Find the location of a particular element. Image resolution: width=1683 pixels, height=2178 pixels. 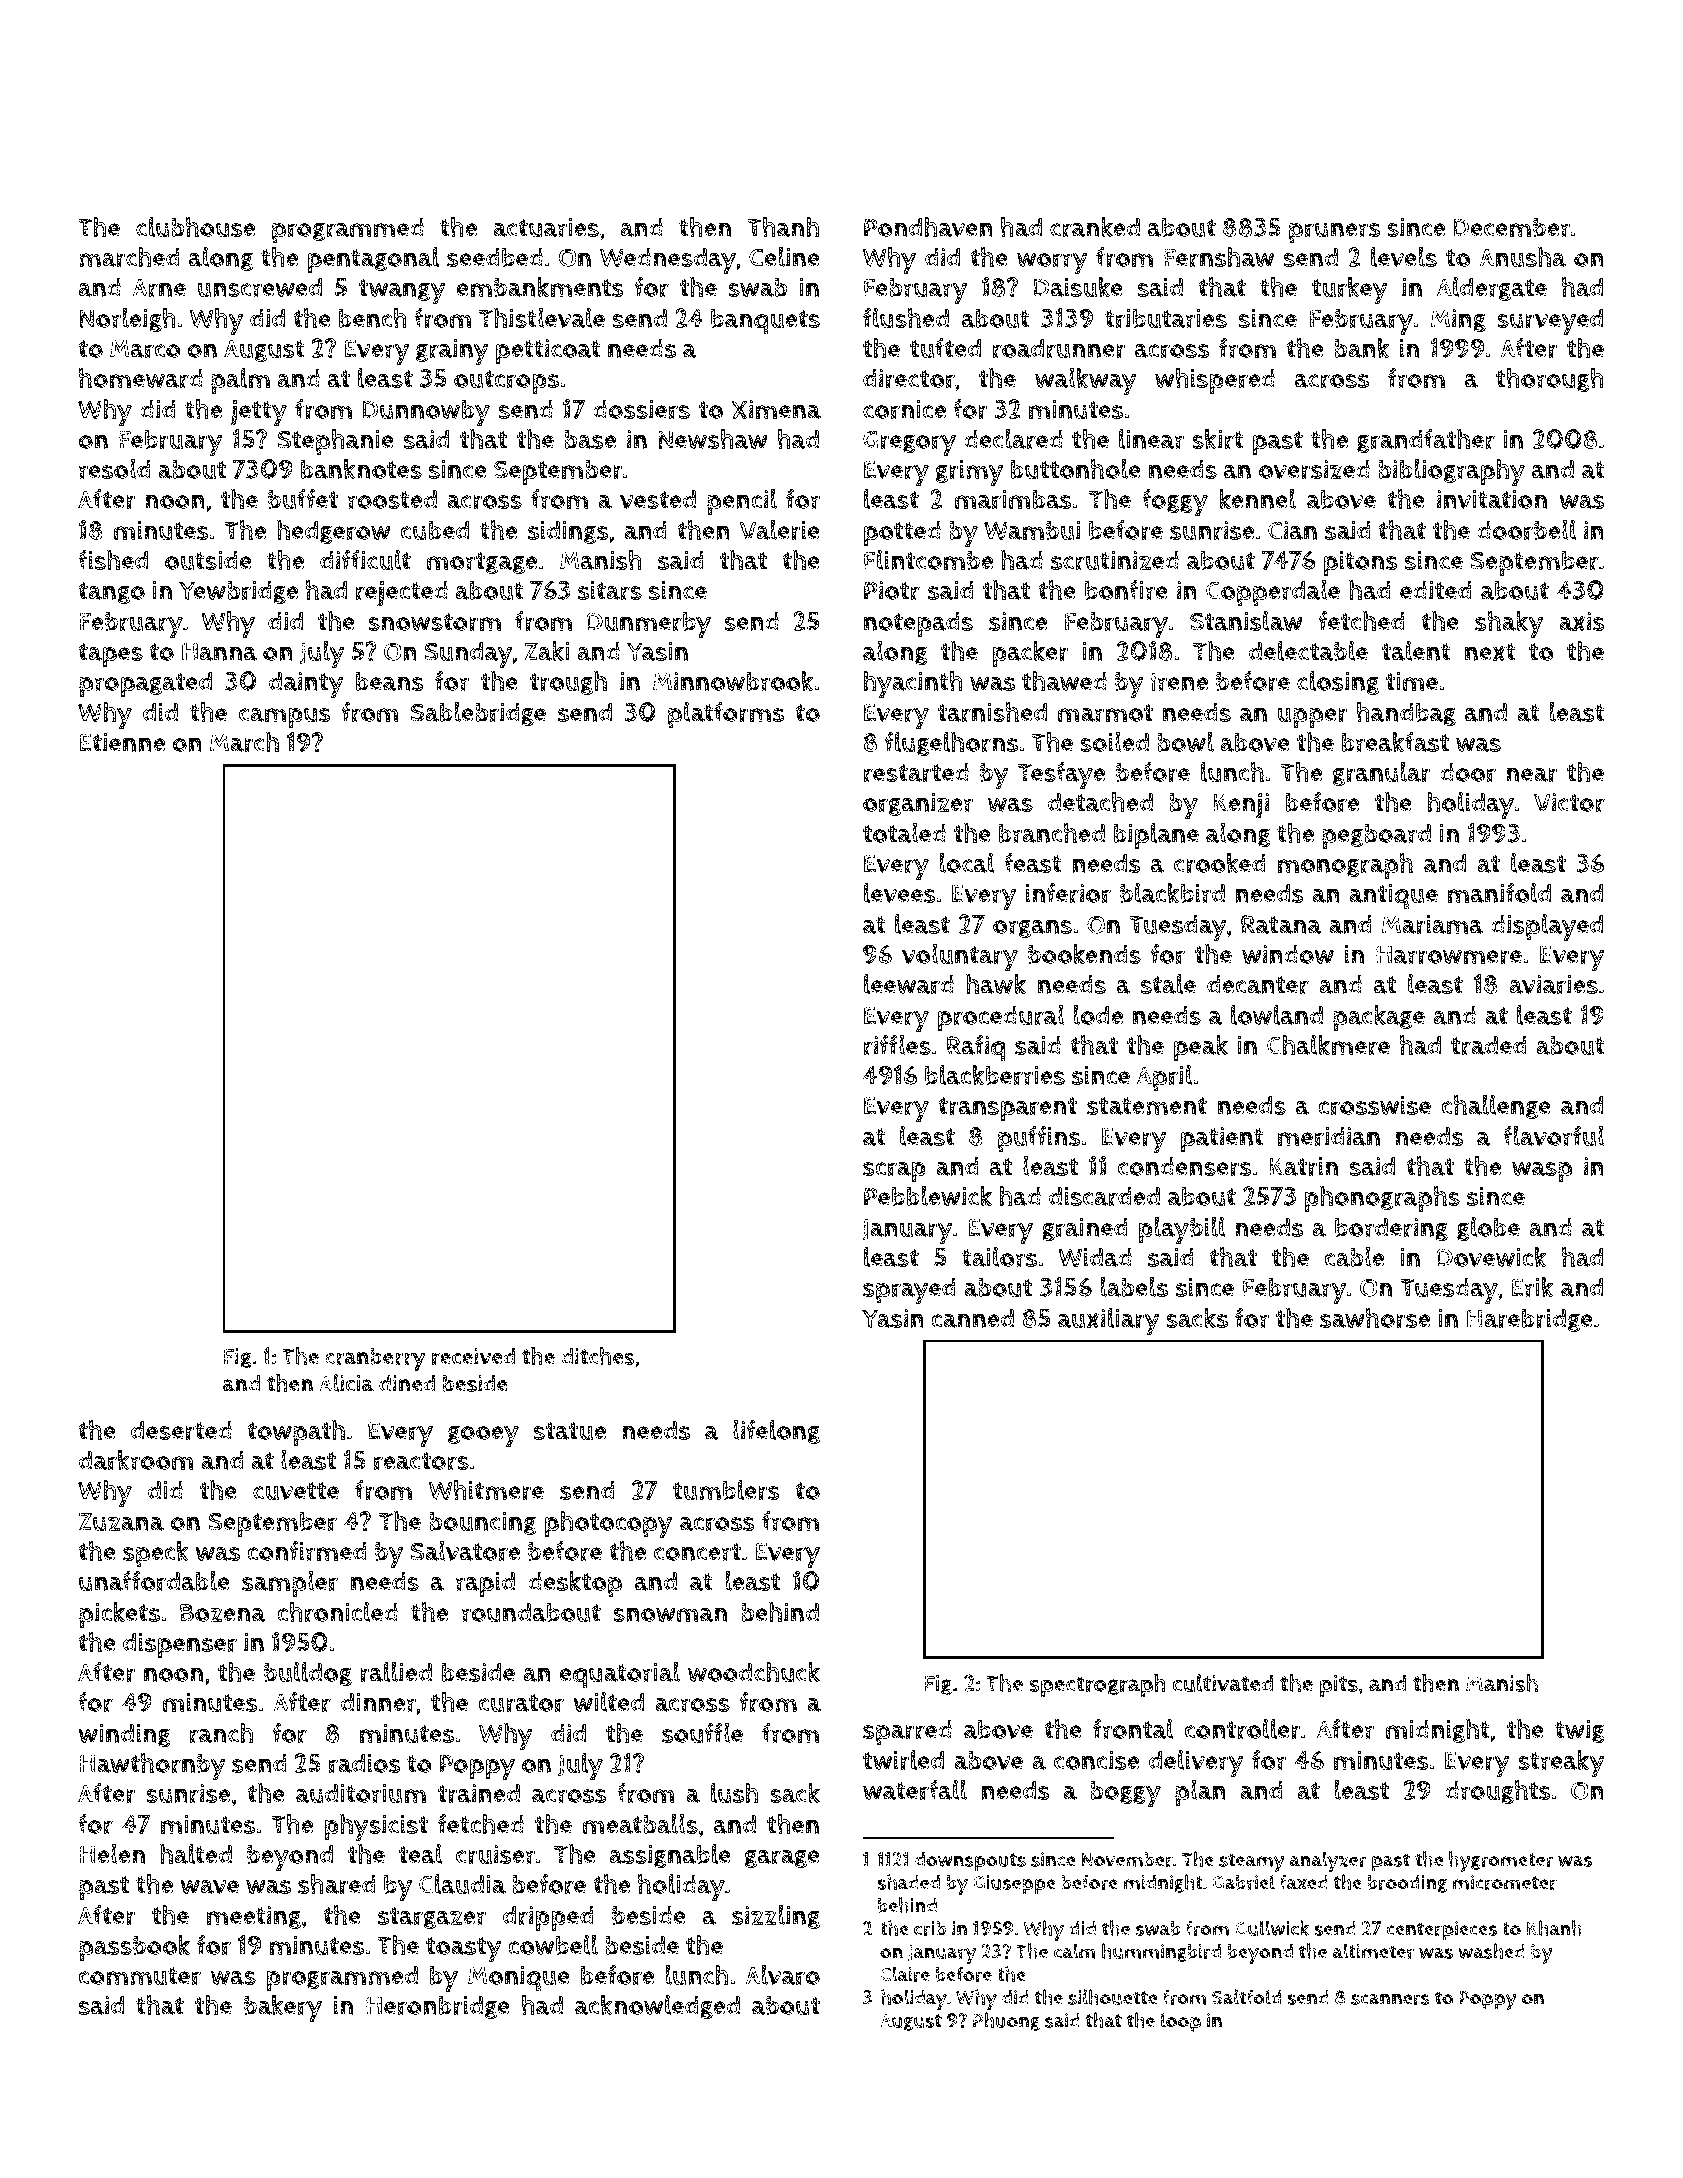

pits is located at coordinates (1339, 1686).
